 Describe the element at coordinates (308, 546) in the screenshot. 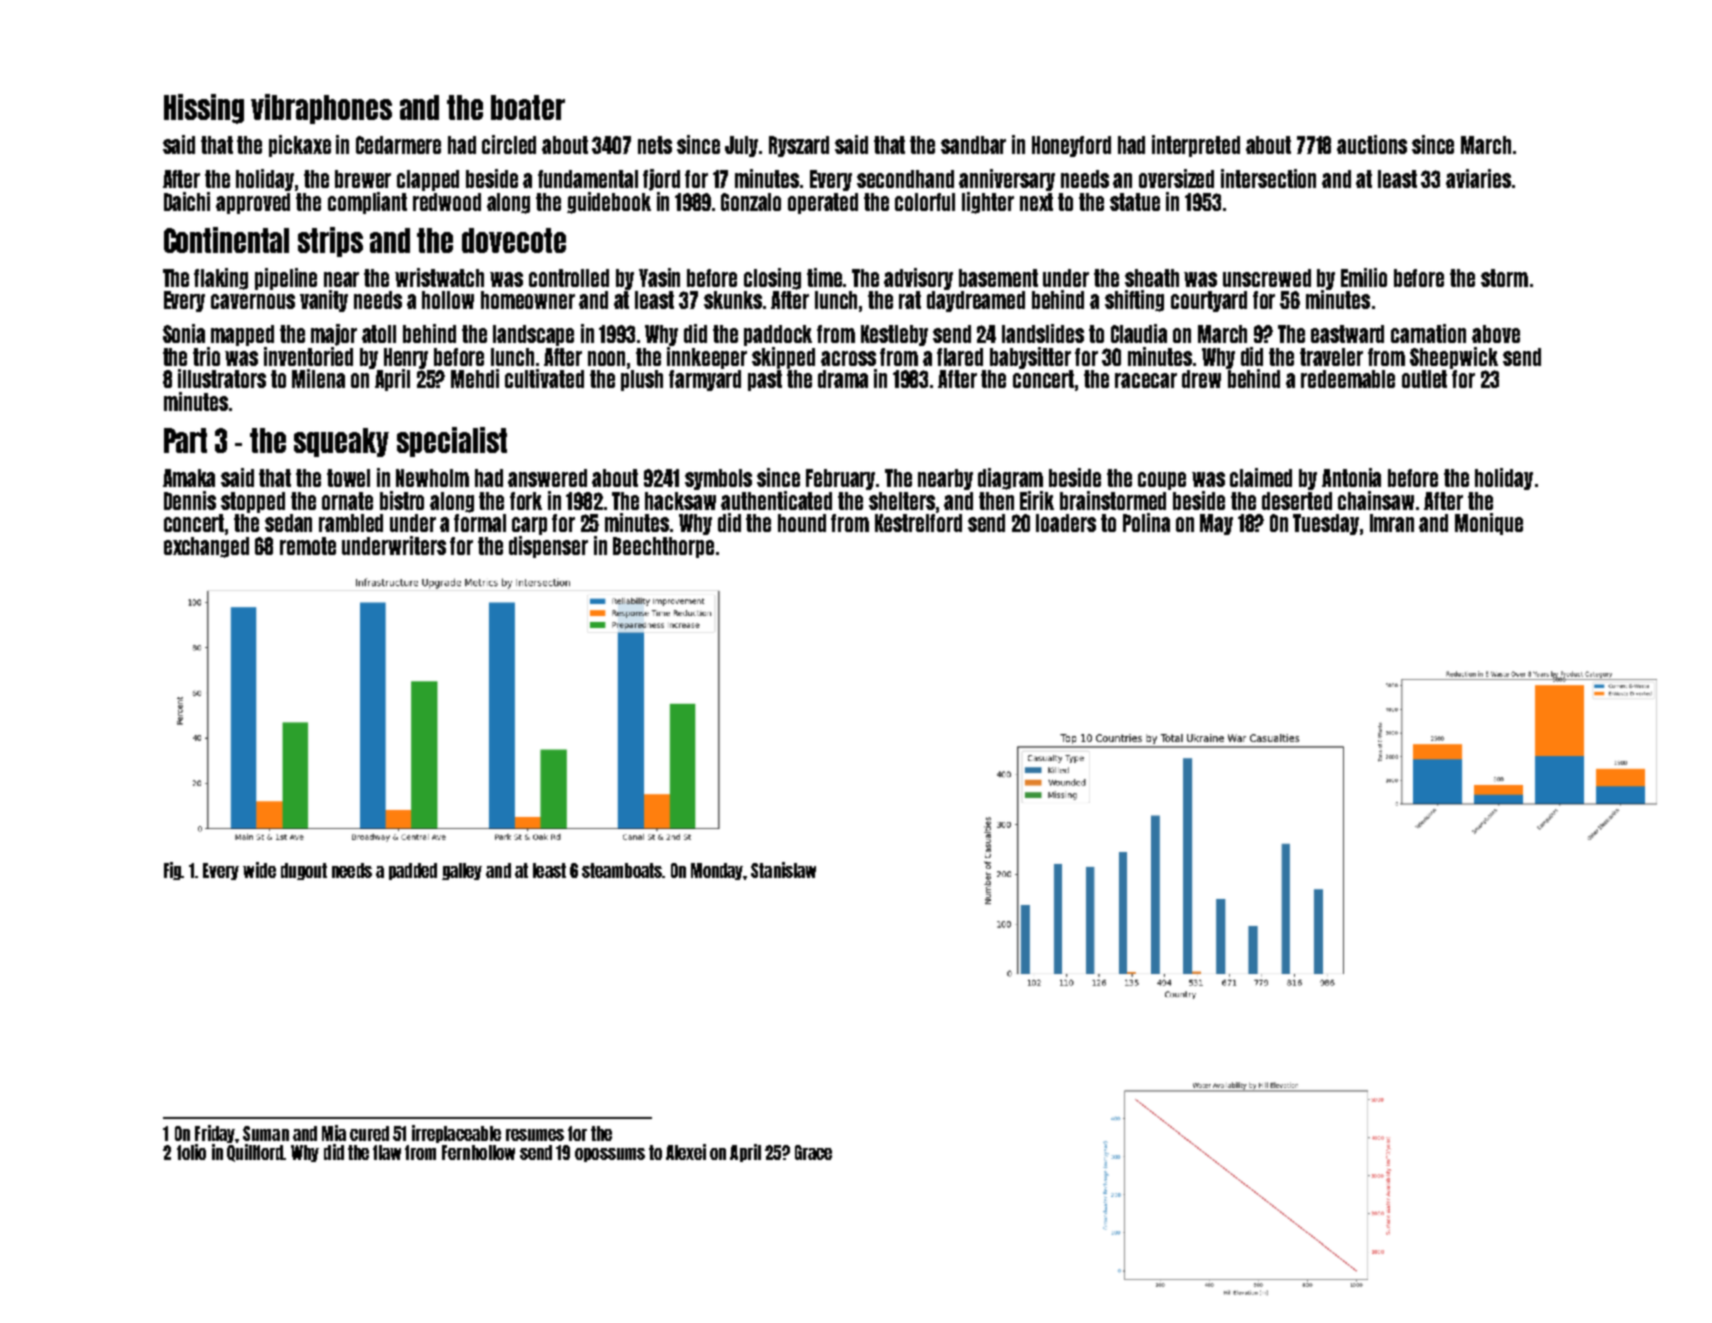

I see `remote` at that location.
